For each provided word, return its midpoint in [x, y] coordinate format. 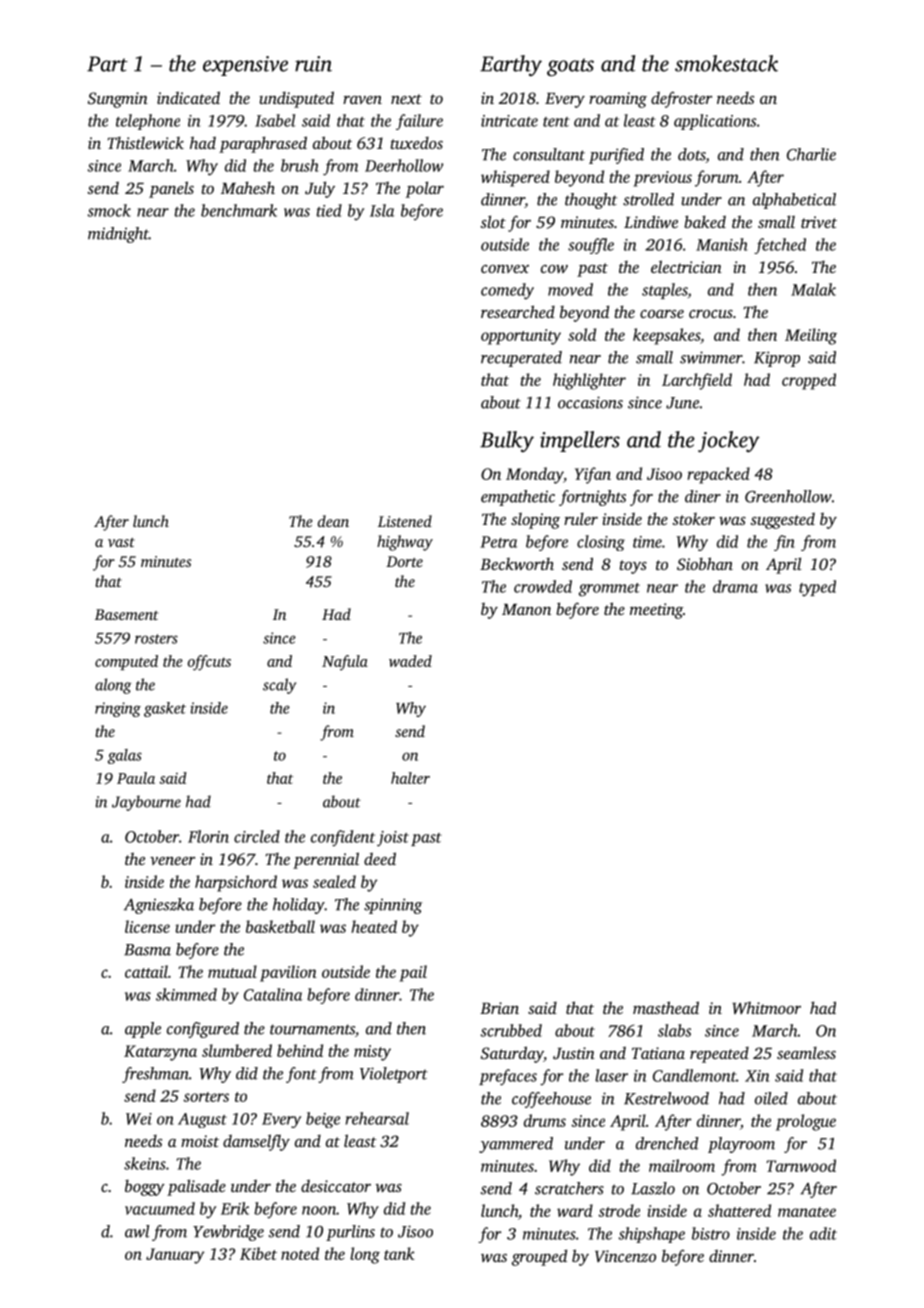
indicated [188, 97]
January [175, 1256]
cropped [809, 381]
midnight [118, 235]
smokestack [726, 63]
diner [703, 496]
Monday [534, 475]
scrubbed [511, 1030]
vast [121, 542]
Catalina [273, 994]
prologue [806, 1122]
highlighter [589, 381]
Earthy [511, 65]
